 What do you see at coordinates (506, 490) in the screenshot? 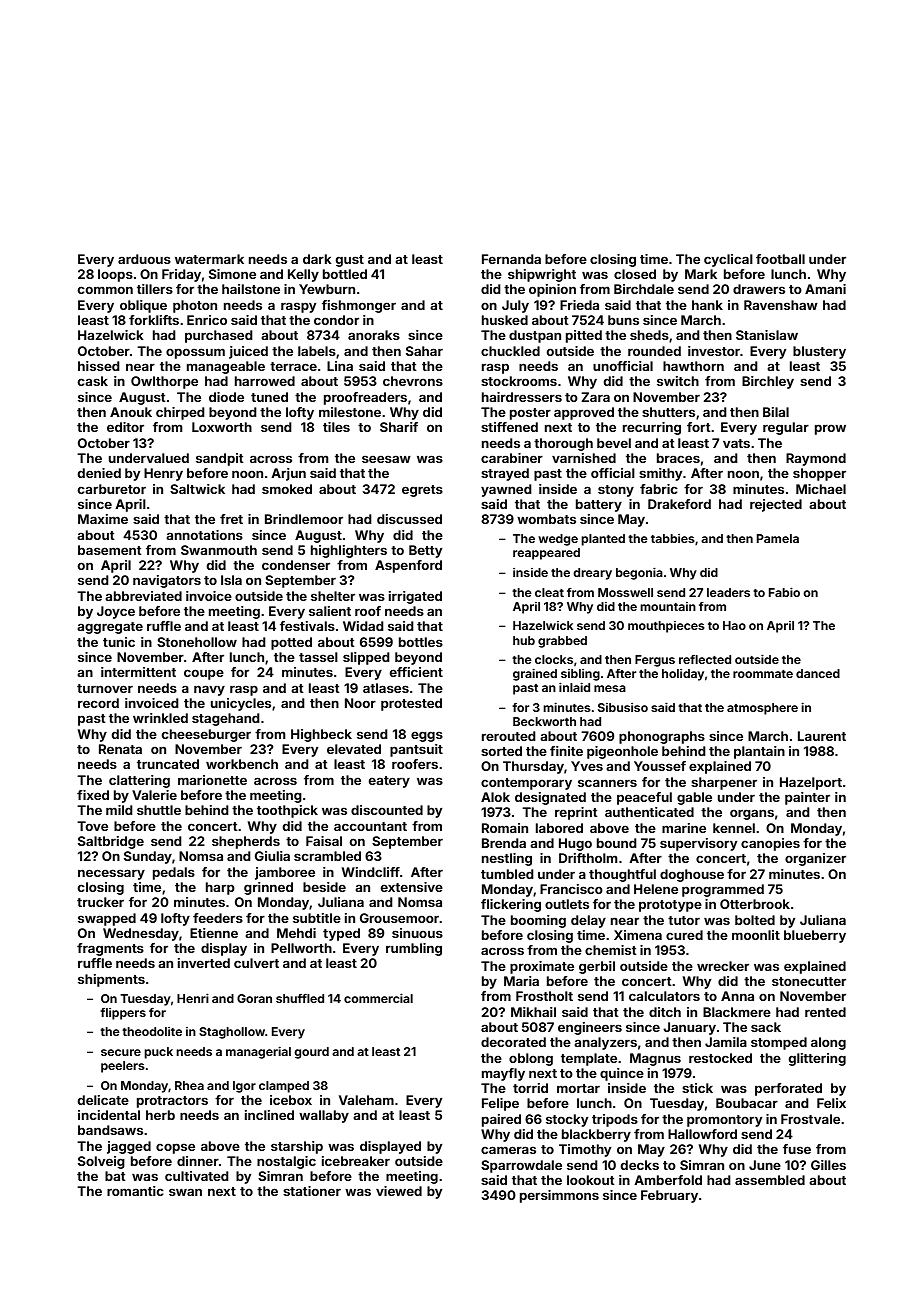
I see `yawned` at bounding box center [506, 490].
